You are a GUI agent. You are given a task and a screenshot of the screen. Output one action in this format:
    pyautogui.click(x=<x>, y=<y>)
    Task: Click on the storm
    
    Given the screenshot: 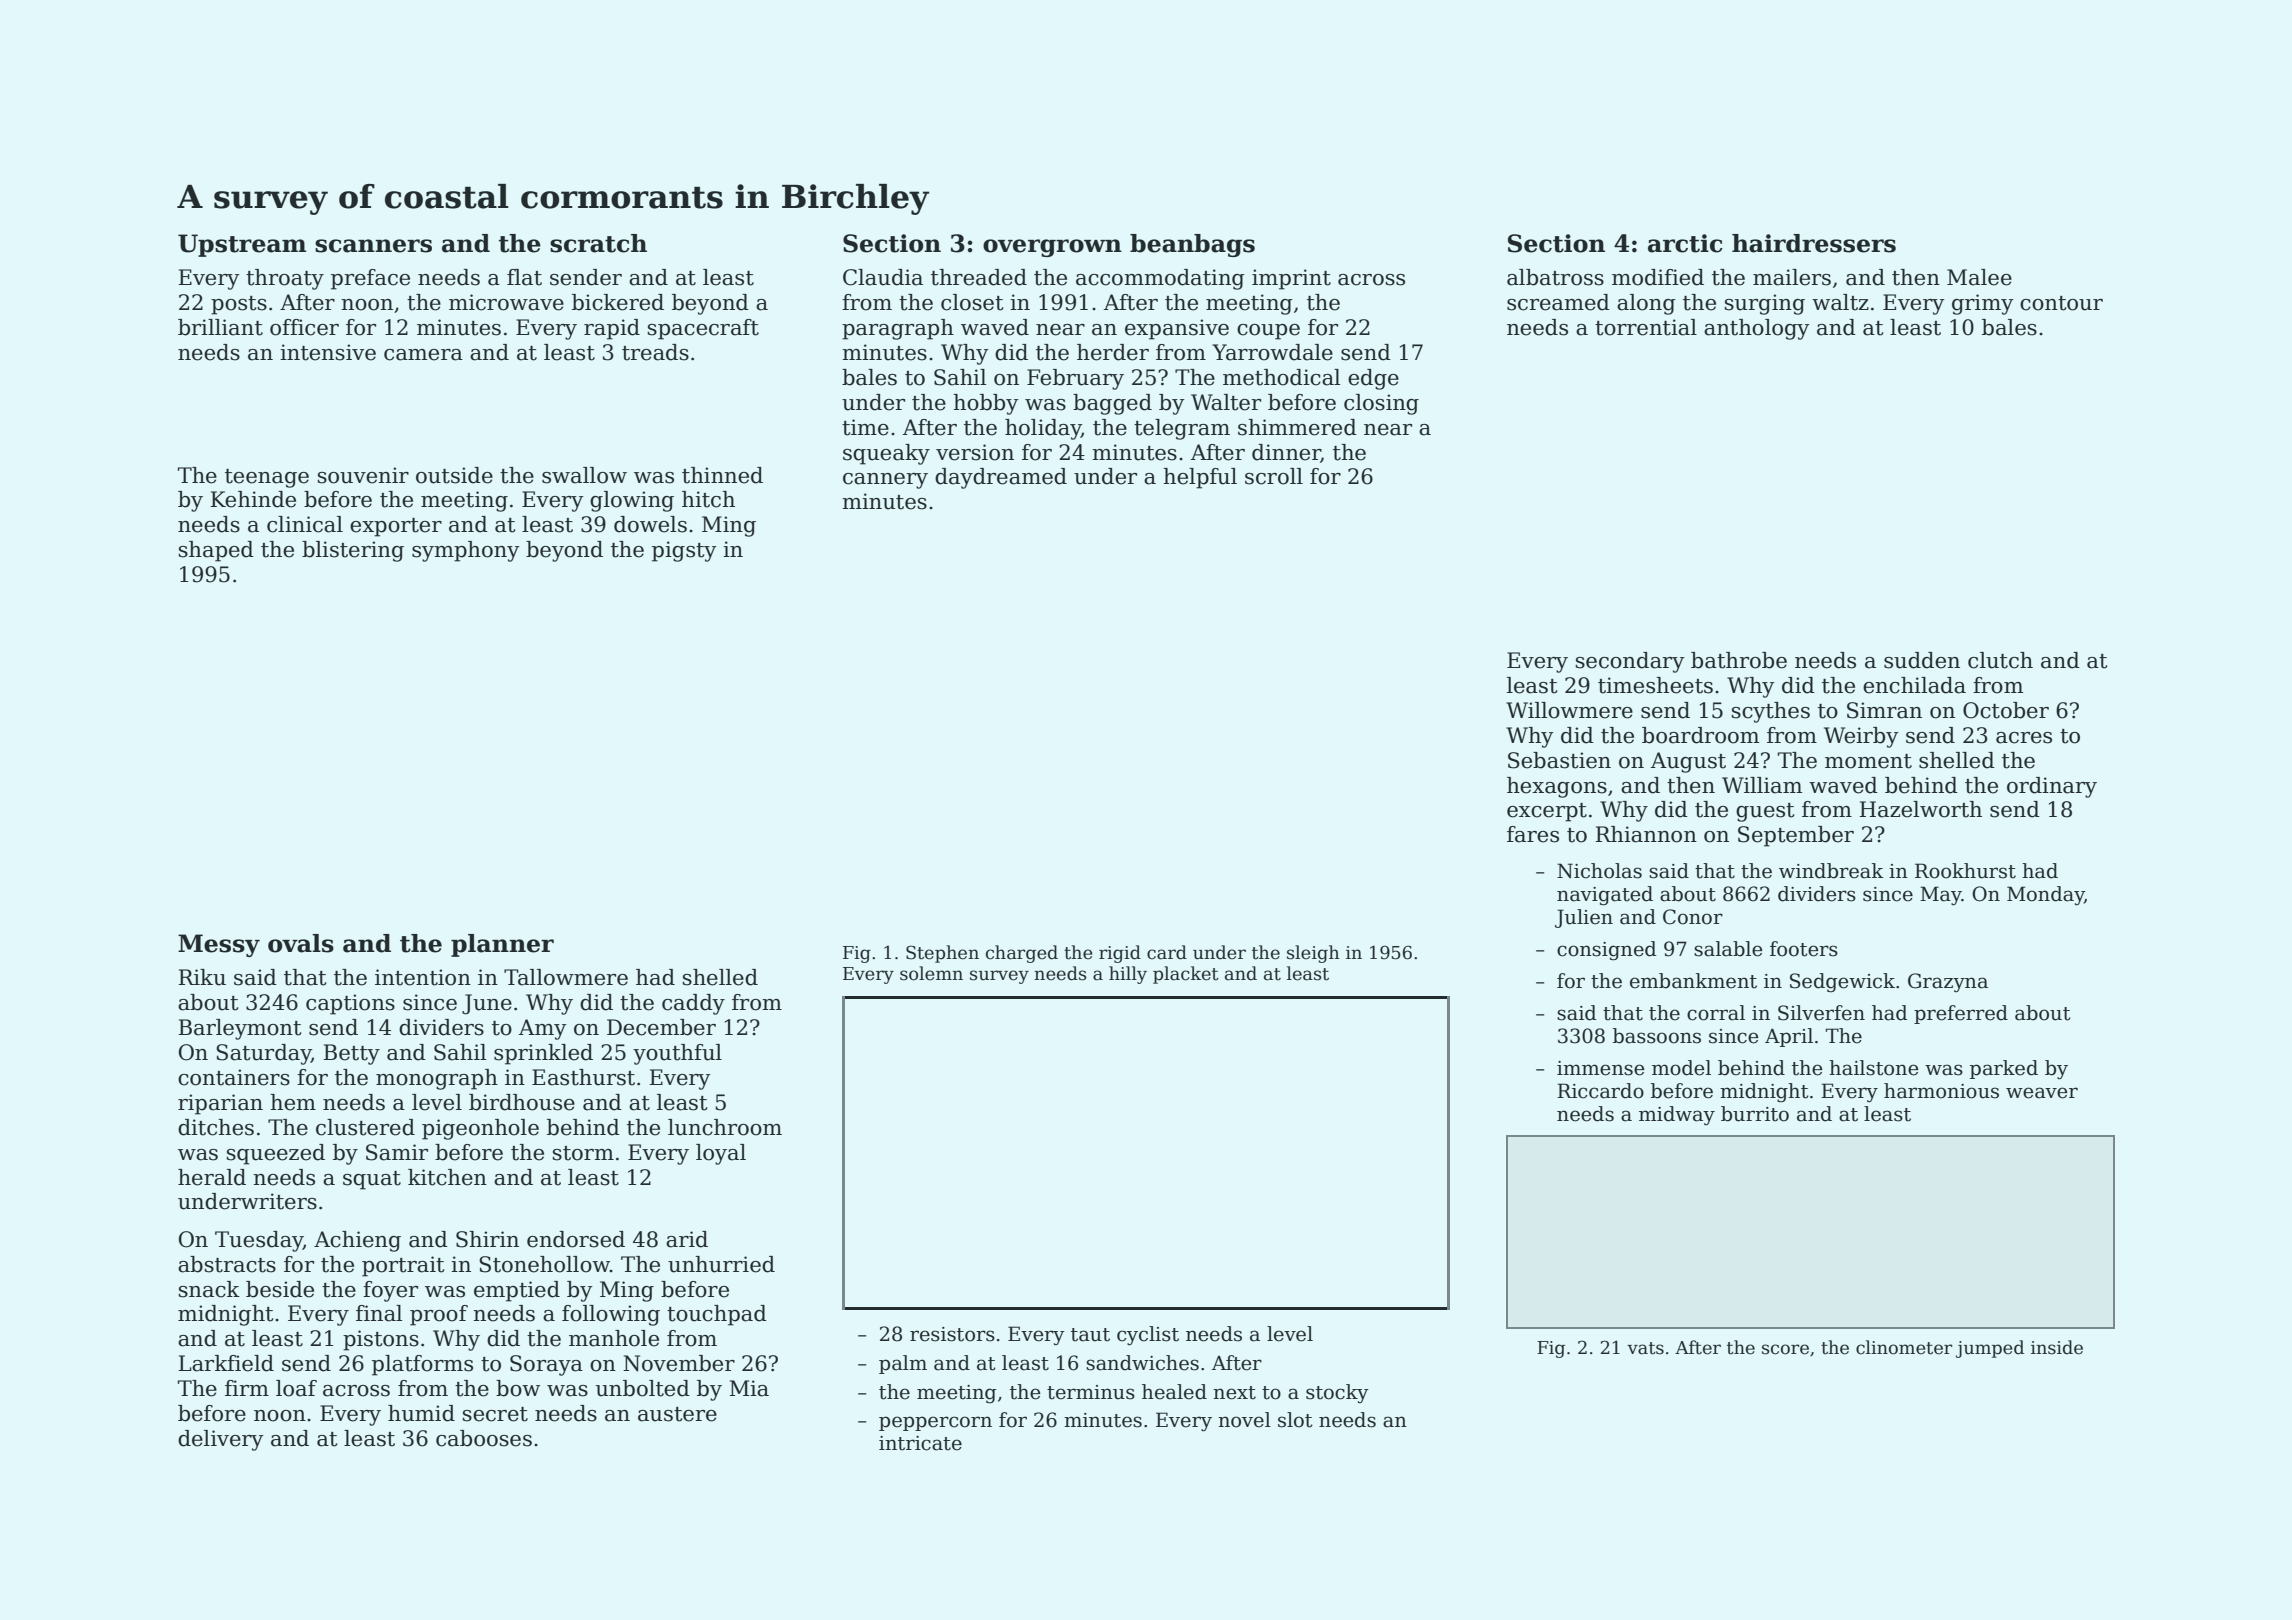 What is the action you would take?
    pyautogui.click(x=583, y=1153)
